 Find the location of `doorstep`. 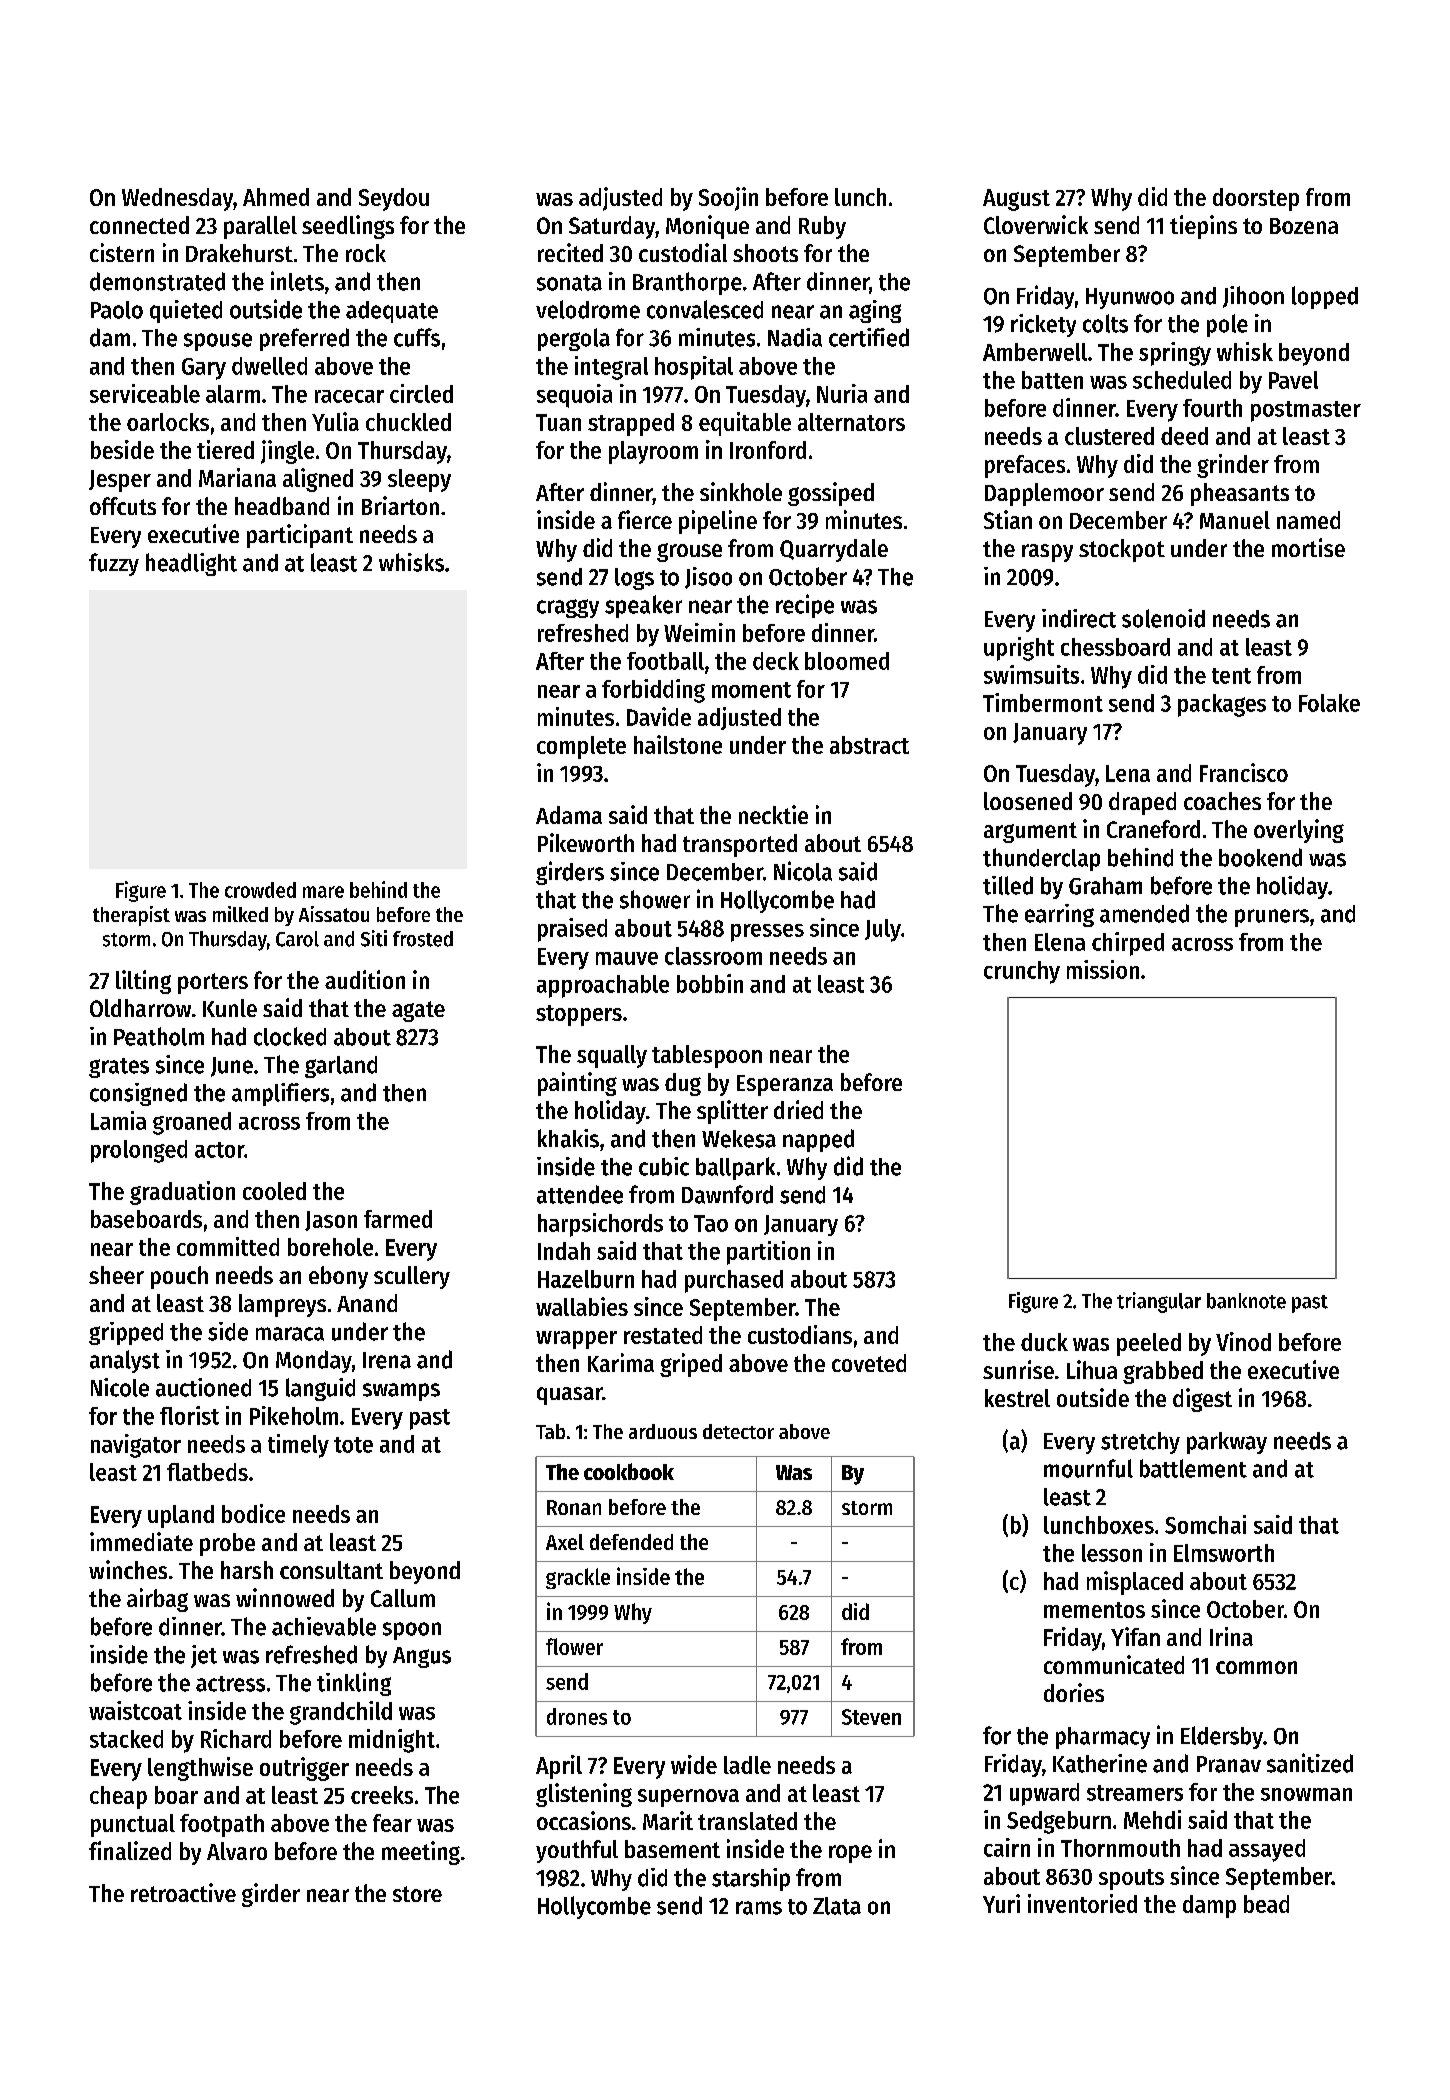

doorstep is located at coordinates (1256, 199).
